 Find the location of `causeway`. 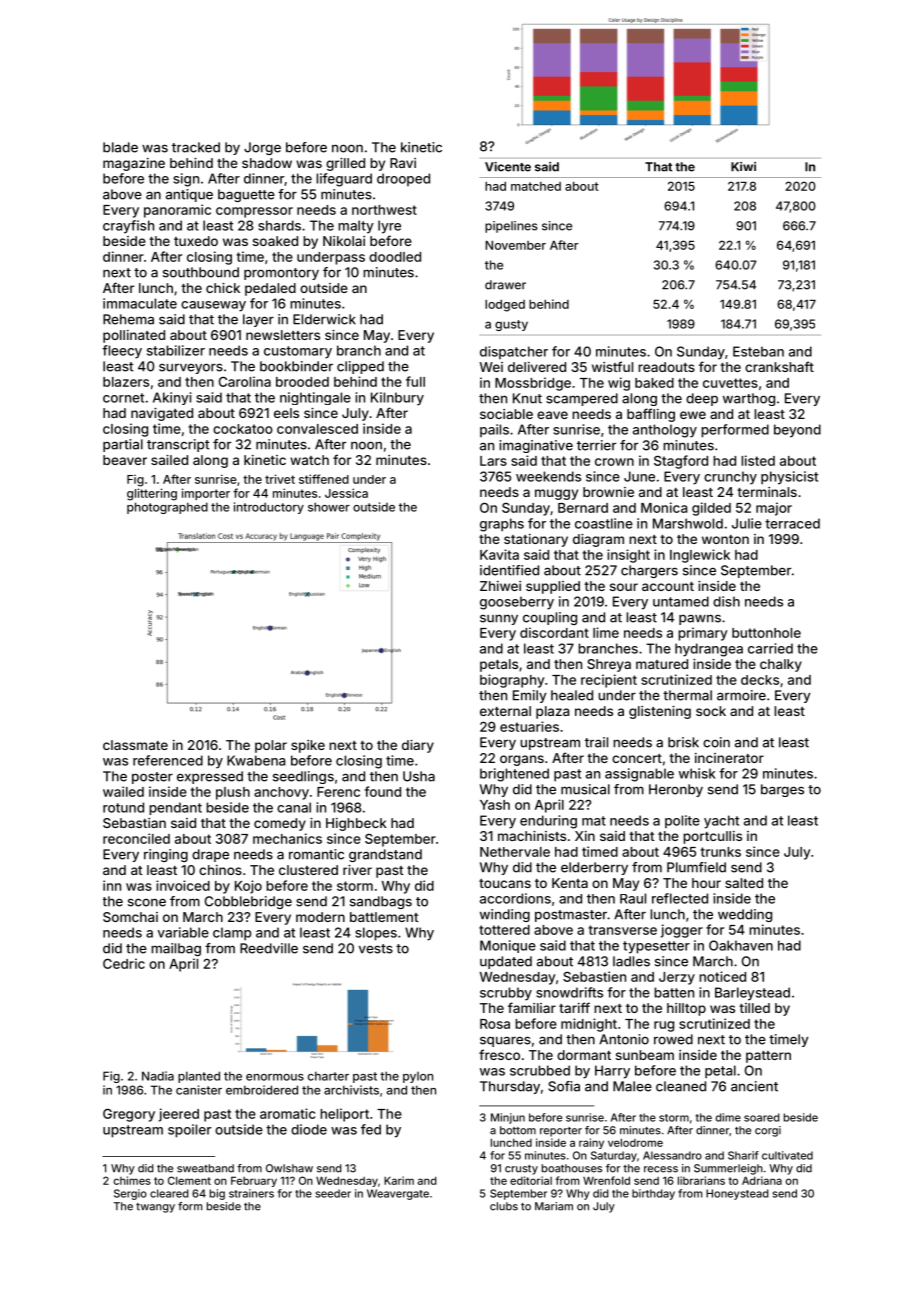

causeway is located at coordinates (213, 306).
